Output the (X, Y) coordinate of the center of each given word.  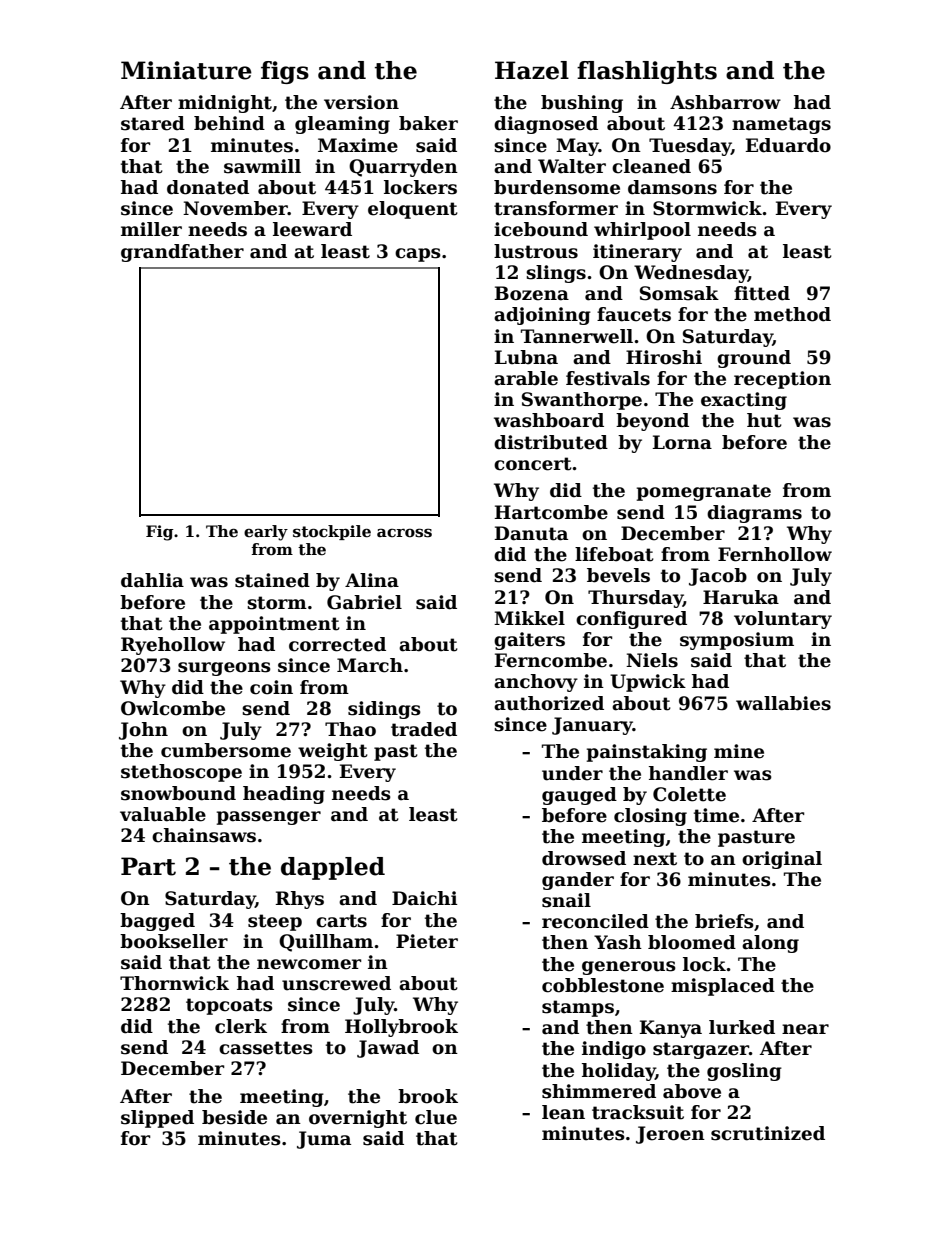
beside (234, 1117)
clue (436, 1117)
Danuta (531, 533)
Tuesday (690, 147)
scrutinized (768, 1133)
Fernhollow (775, 554)
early (266, 533)
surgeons (224, 669)
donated (208, 187)
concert (533, 464)
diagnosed (546, 125)
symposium (737, 641)
